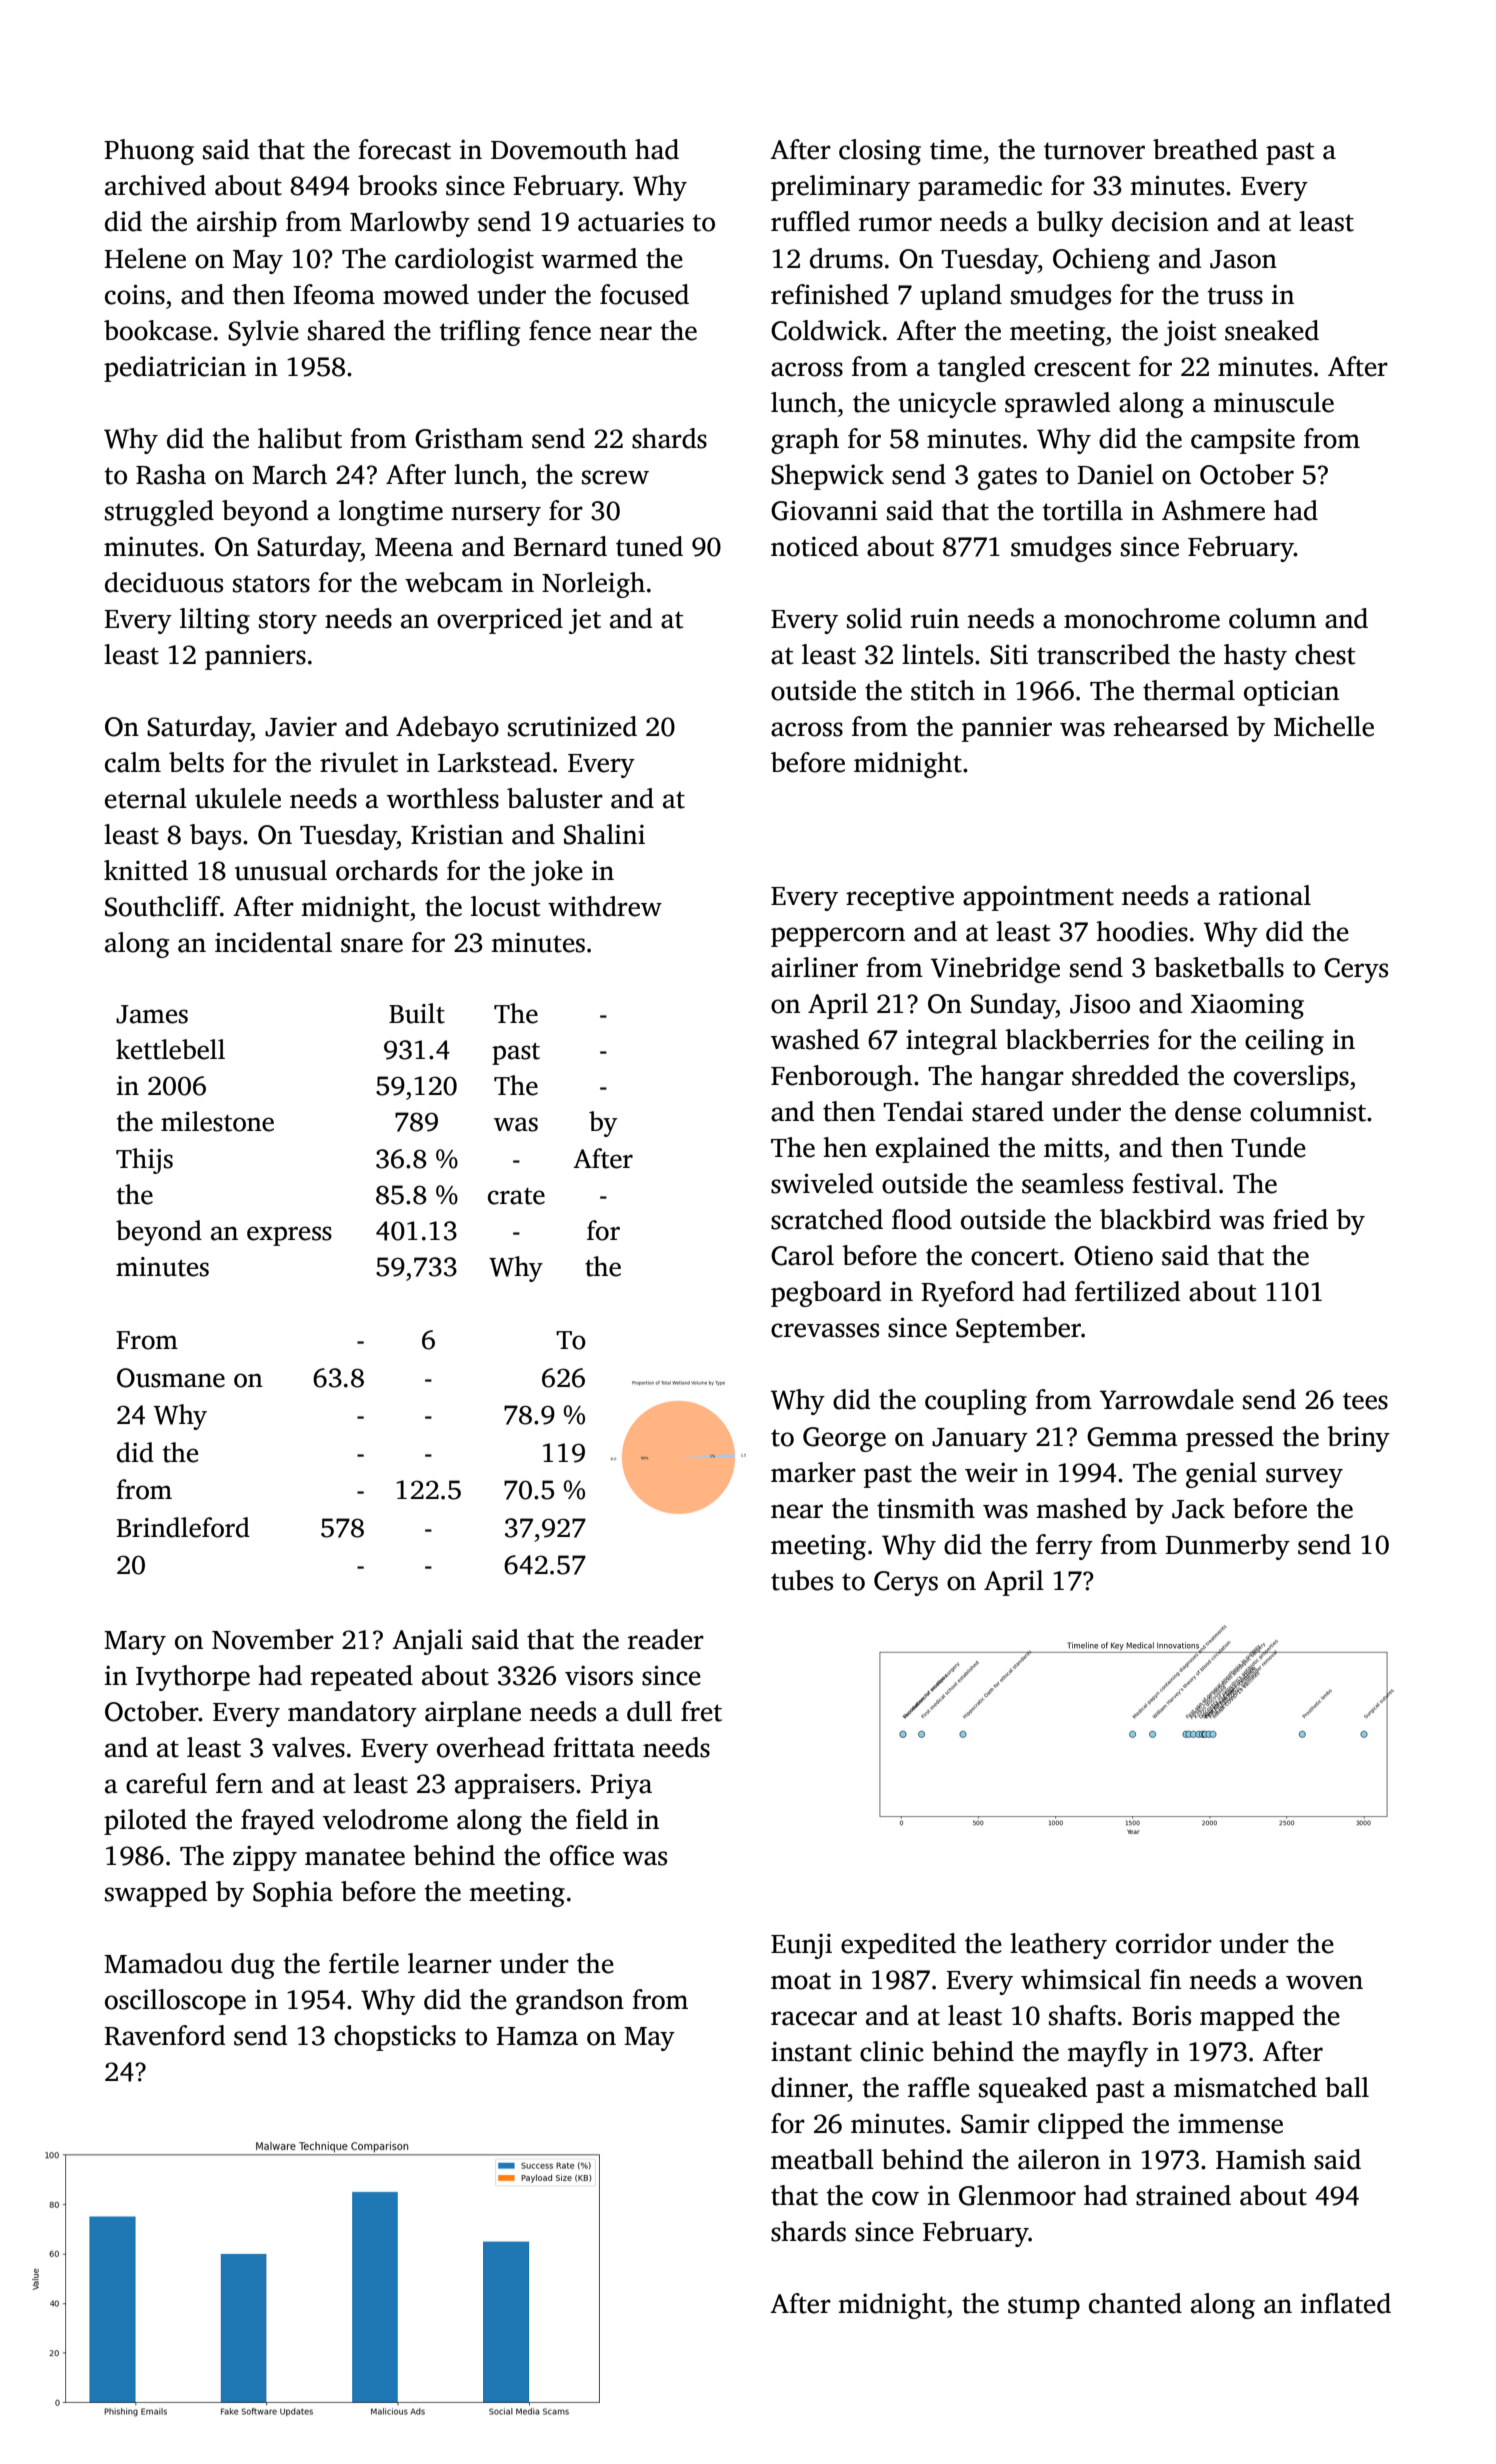 The width and height of the page is (1496, 2464). Describe the element at coordinates (802, 1580) in the page. I see `tubes` at that location.
